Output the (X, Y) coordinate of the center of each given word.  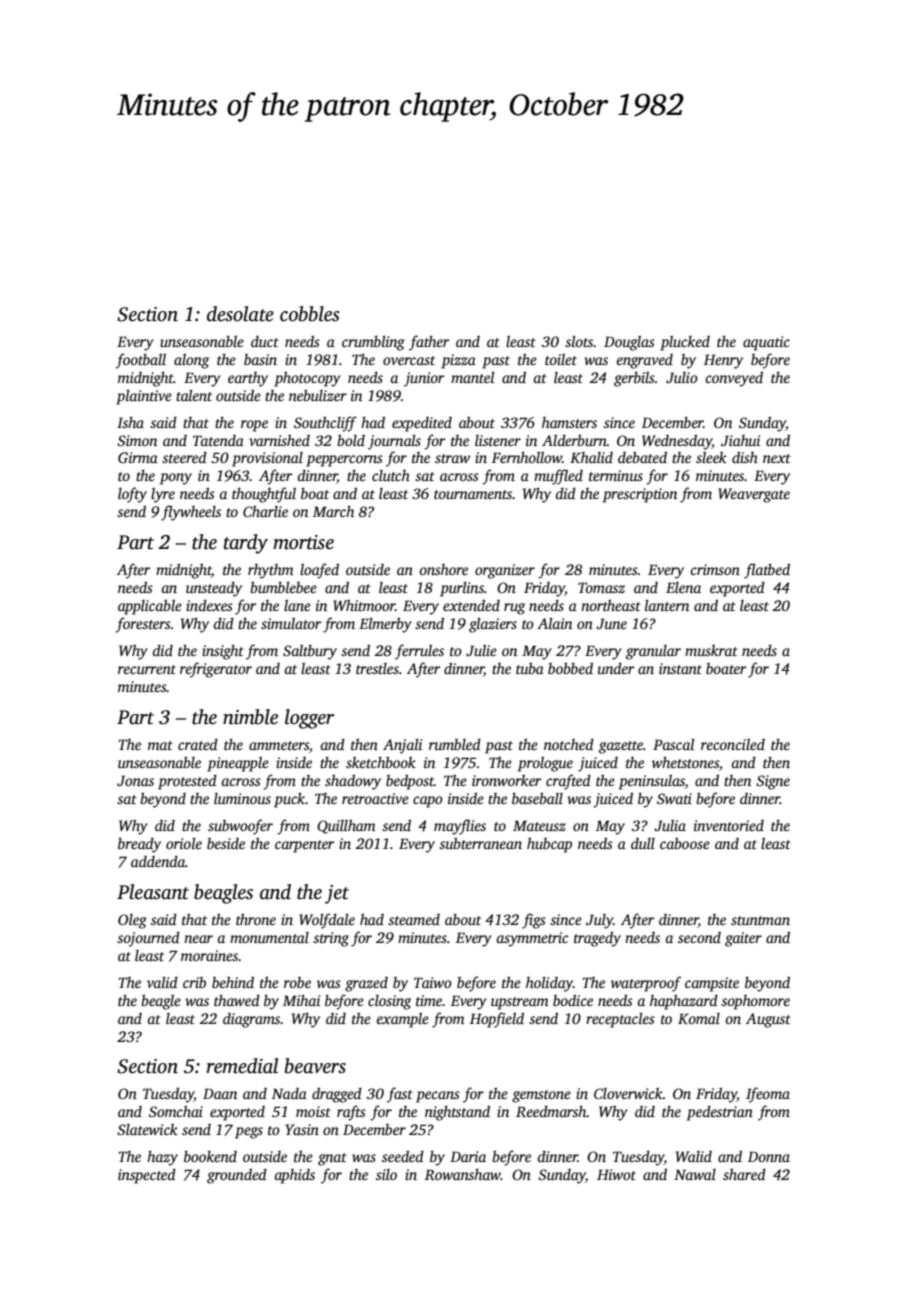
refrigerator (216, 670)
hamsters (569, 422)
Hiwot (616, 1174)
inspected (147, 1176)
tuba (530, 668)
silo (386, 1174)
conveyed (734, 379)
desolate (240, 314)
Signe (773, 782)
